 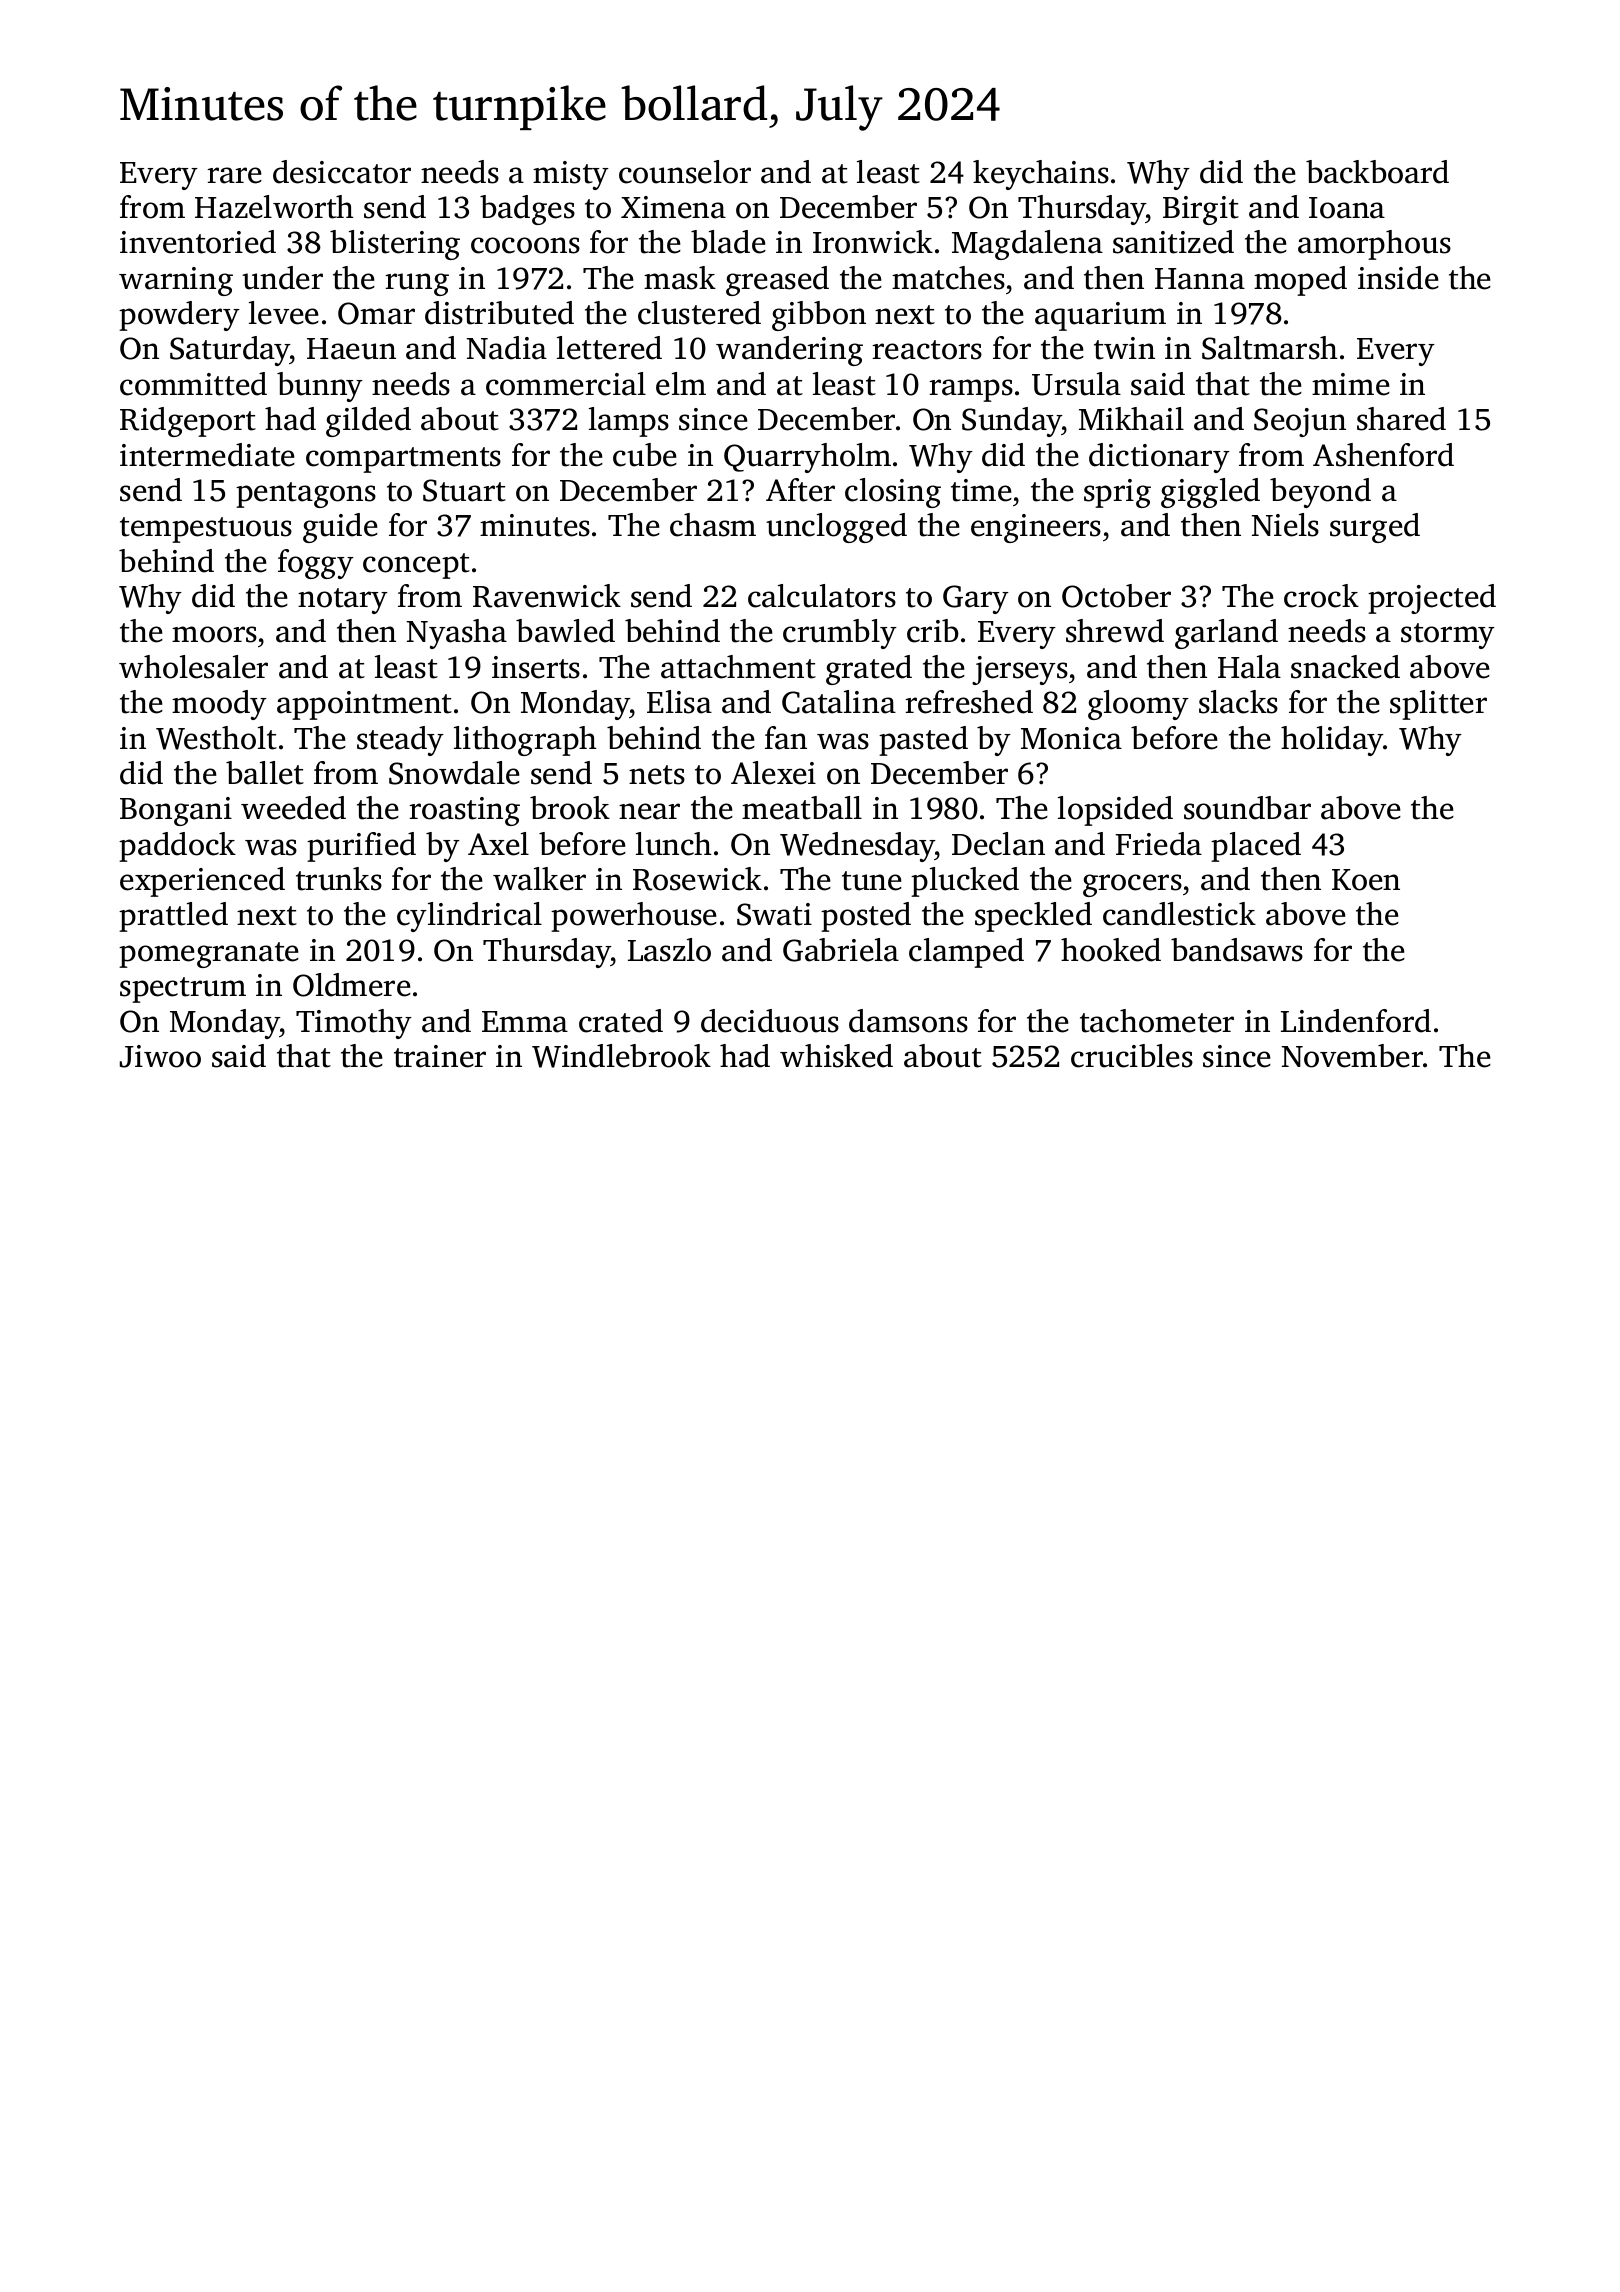 I want to click on trainer, so click(x=440, y=1056).
